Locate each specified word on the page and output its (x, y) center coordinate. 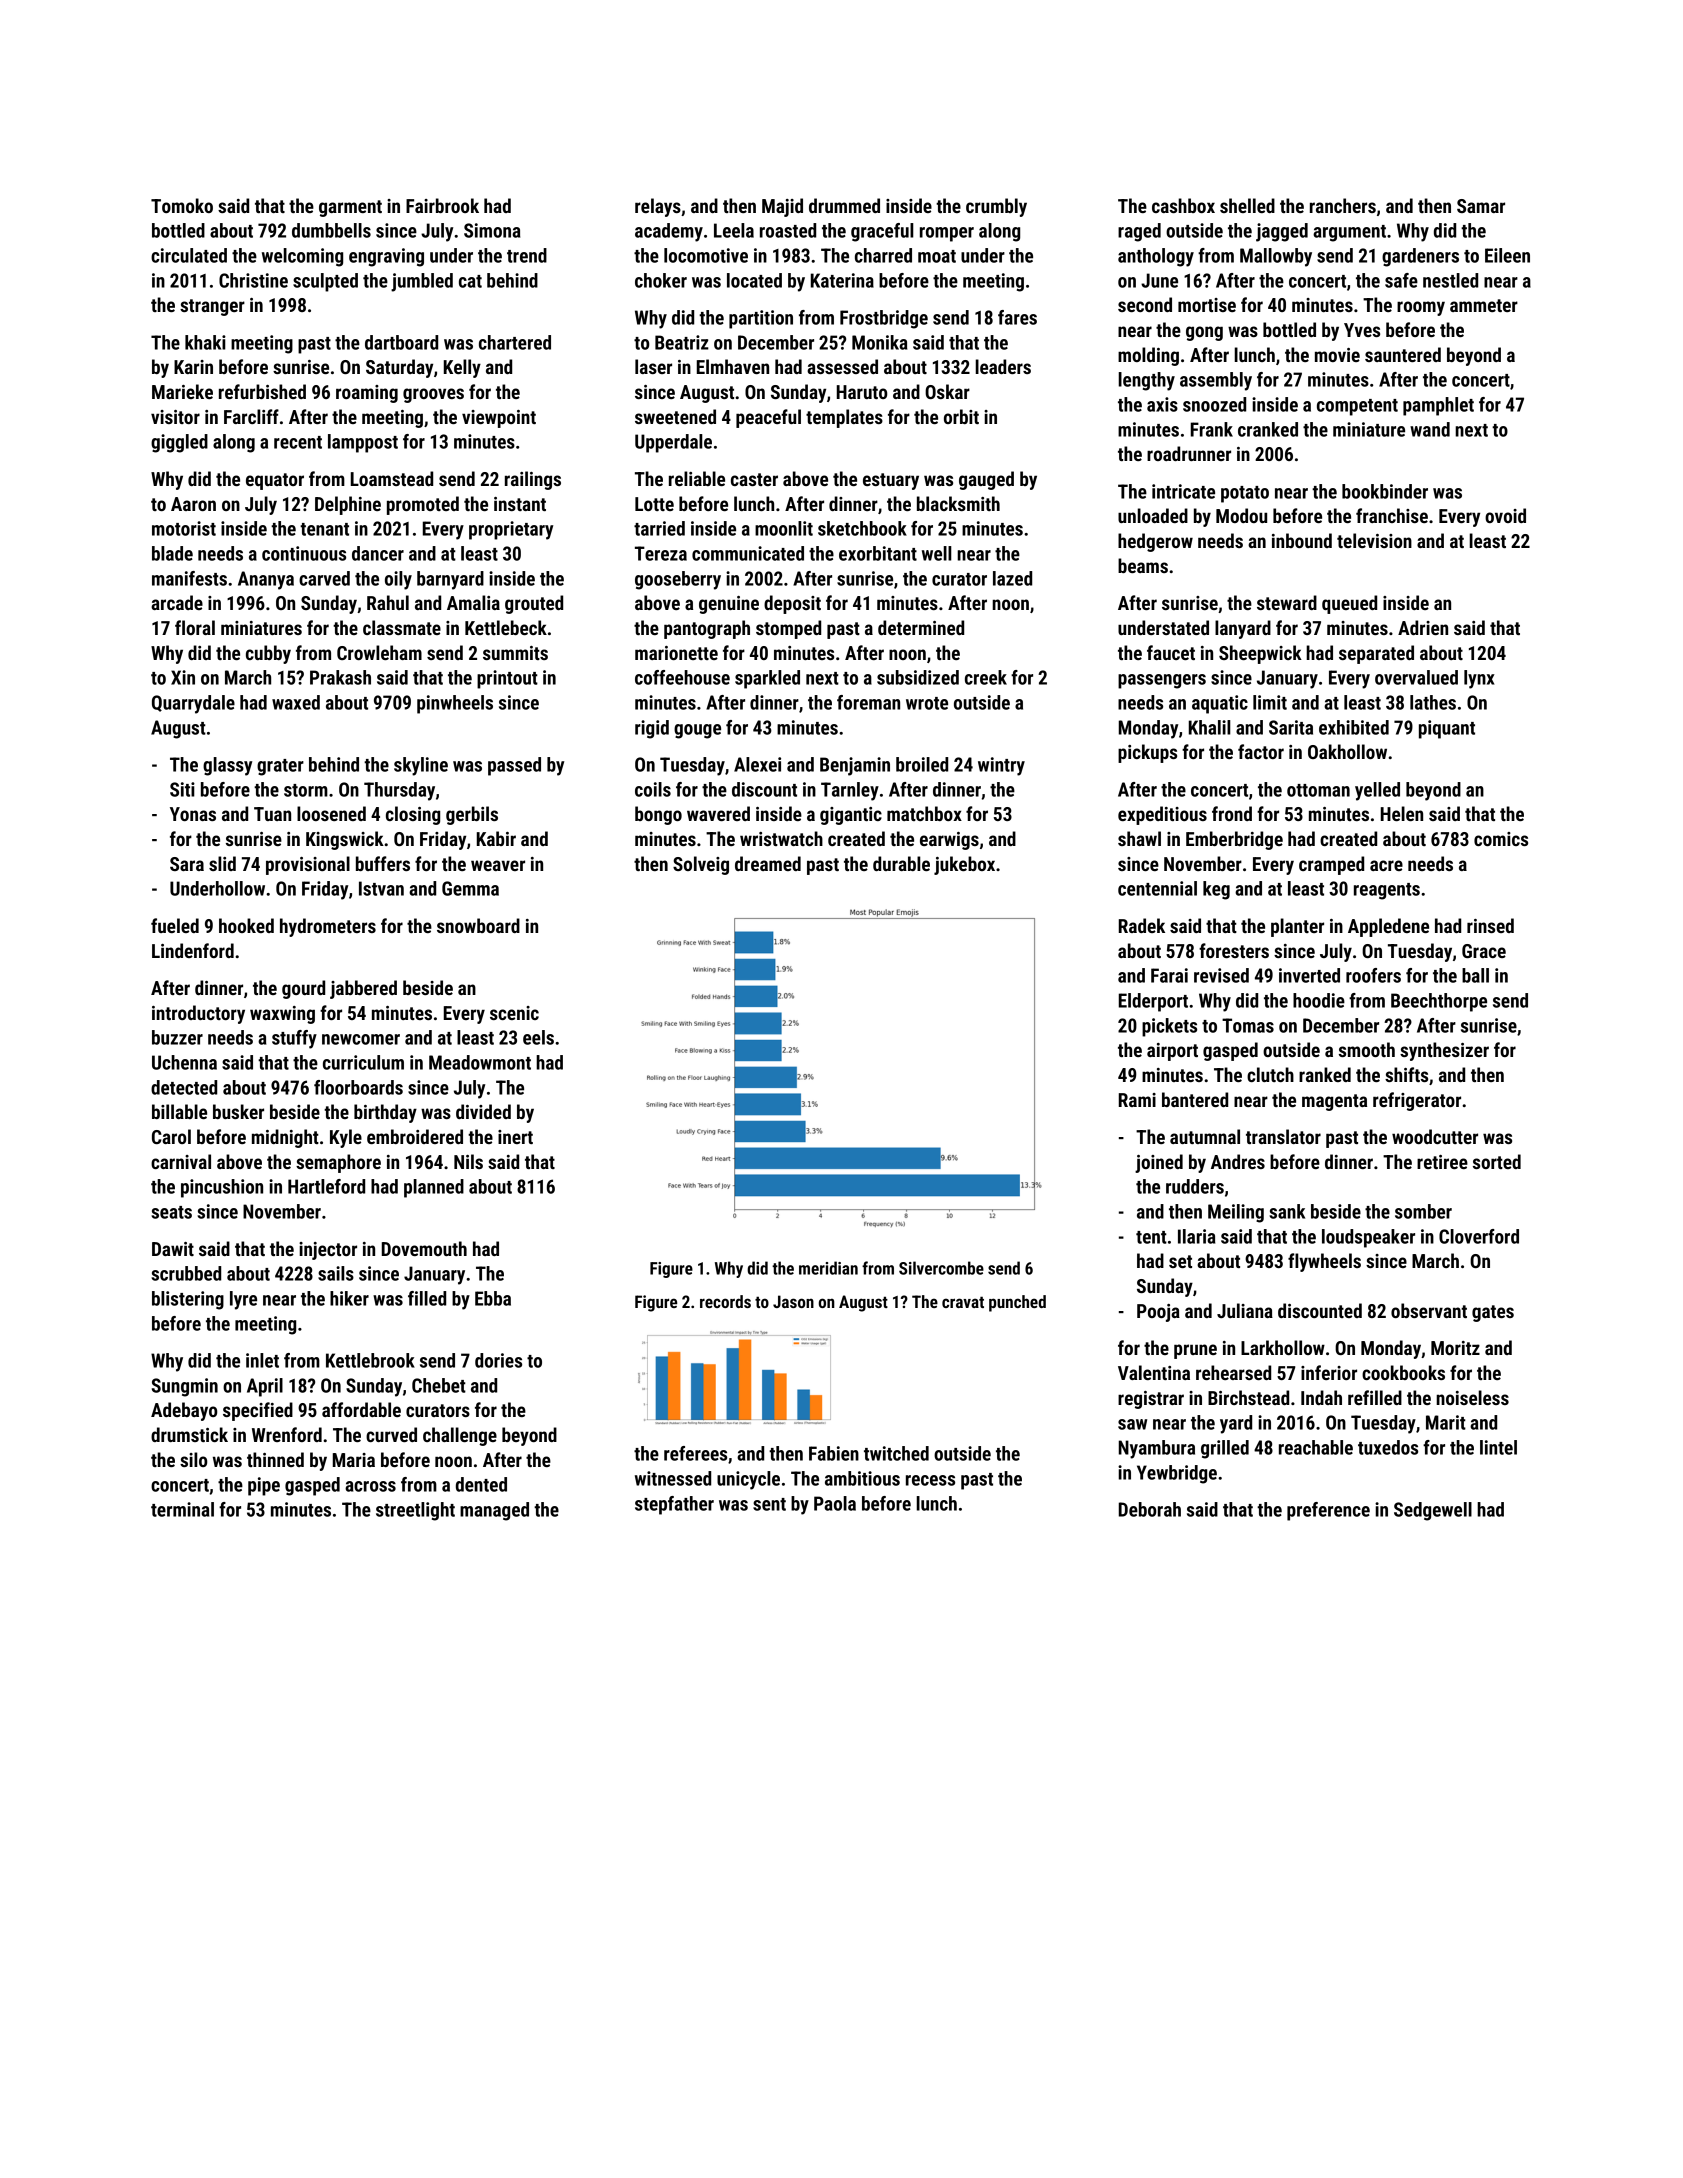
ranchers (1343, 205)
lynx (1479, 679)
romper (947, 234)
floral (195, 627)
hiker (349, 1298)
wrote (927, 703)
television (1374, 540)
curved (391, 1434)
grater (280, 767)
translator (1283, 1136)
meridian (828, 1268)
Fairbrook (442, 205)
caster (754, 479)
